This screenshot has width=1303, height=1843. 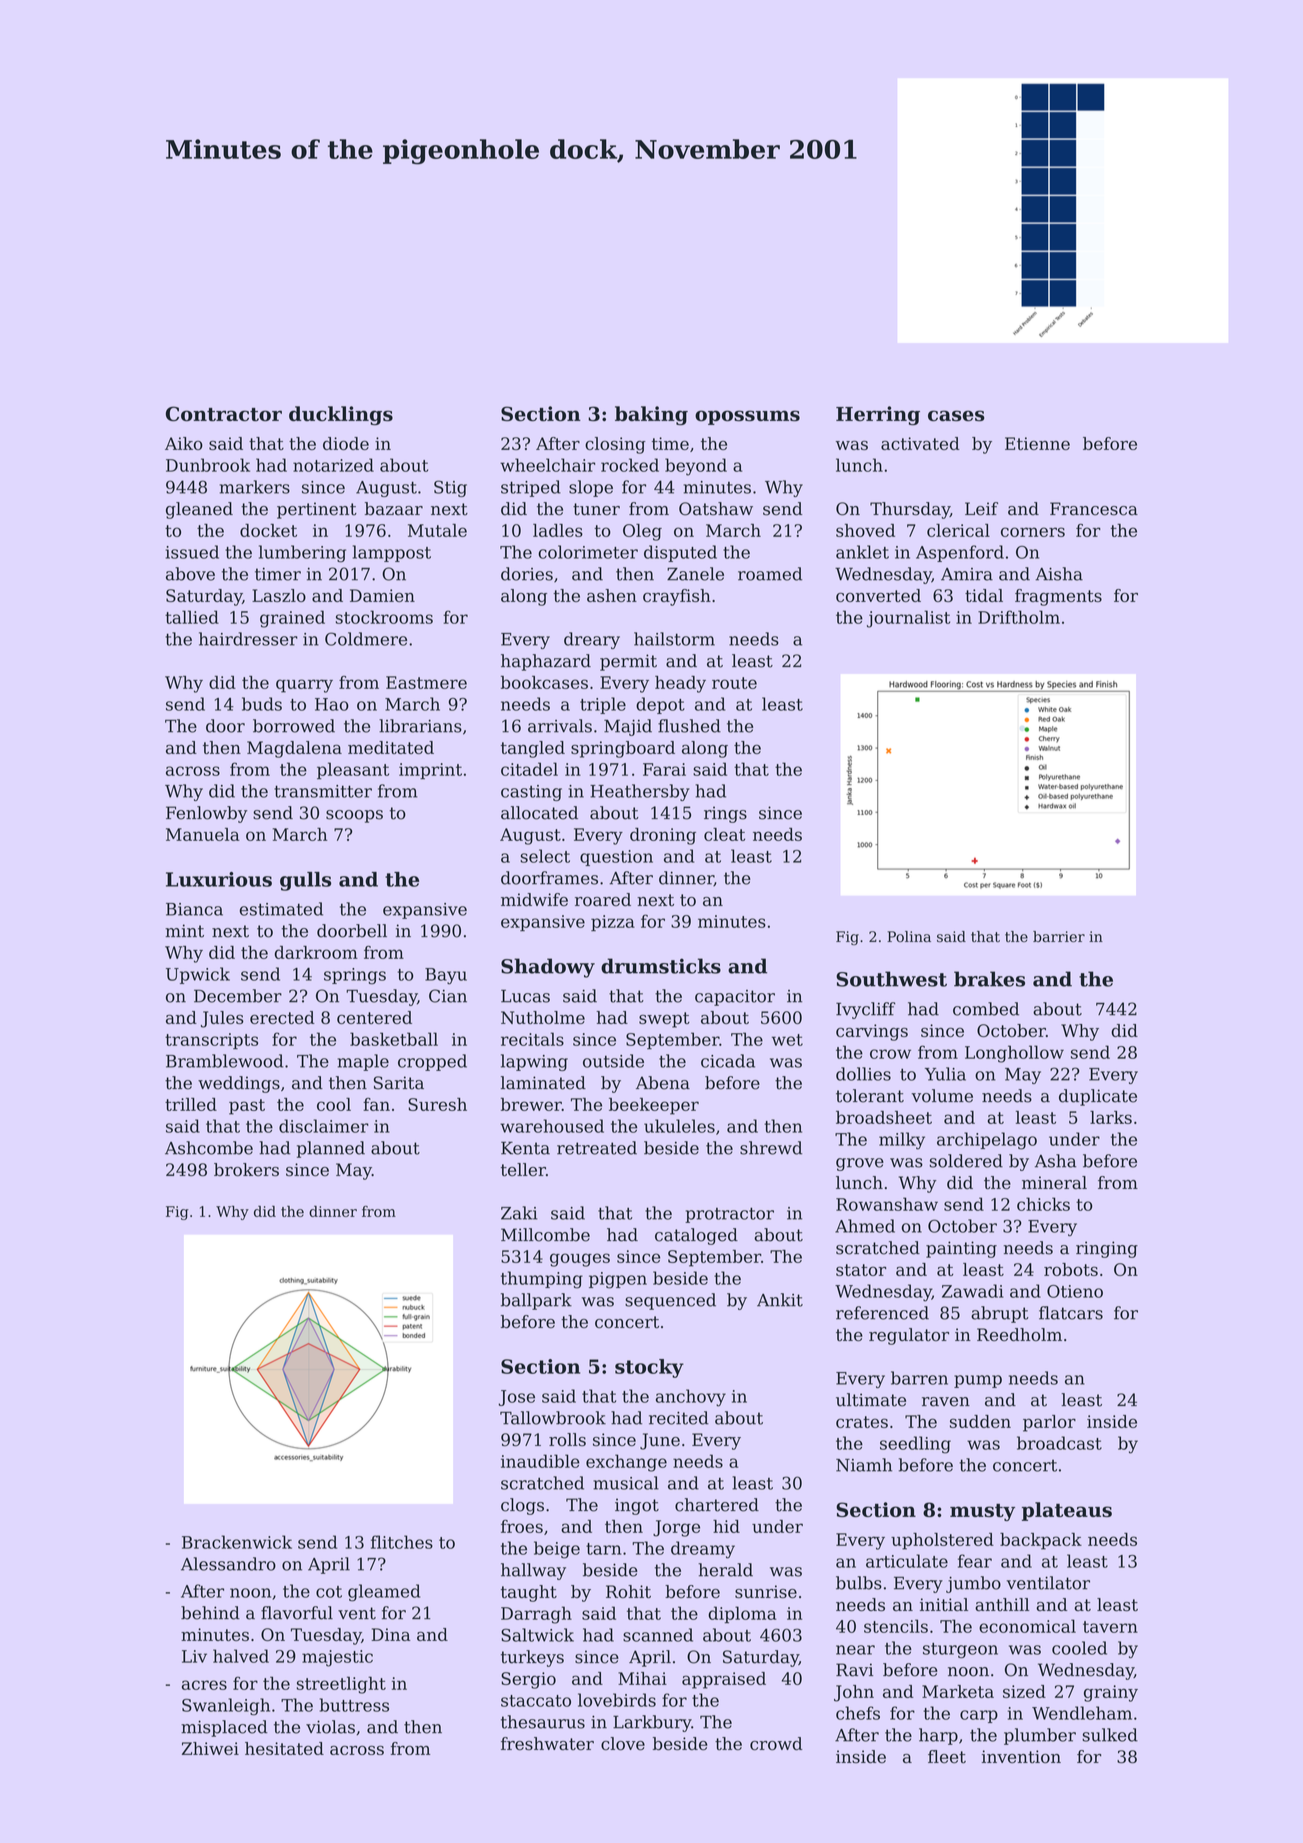 What do you see at coordinates (224, 414) in the screenshot?
I see `Contractor` at bounding box center [224, 414].
